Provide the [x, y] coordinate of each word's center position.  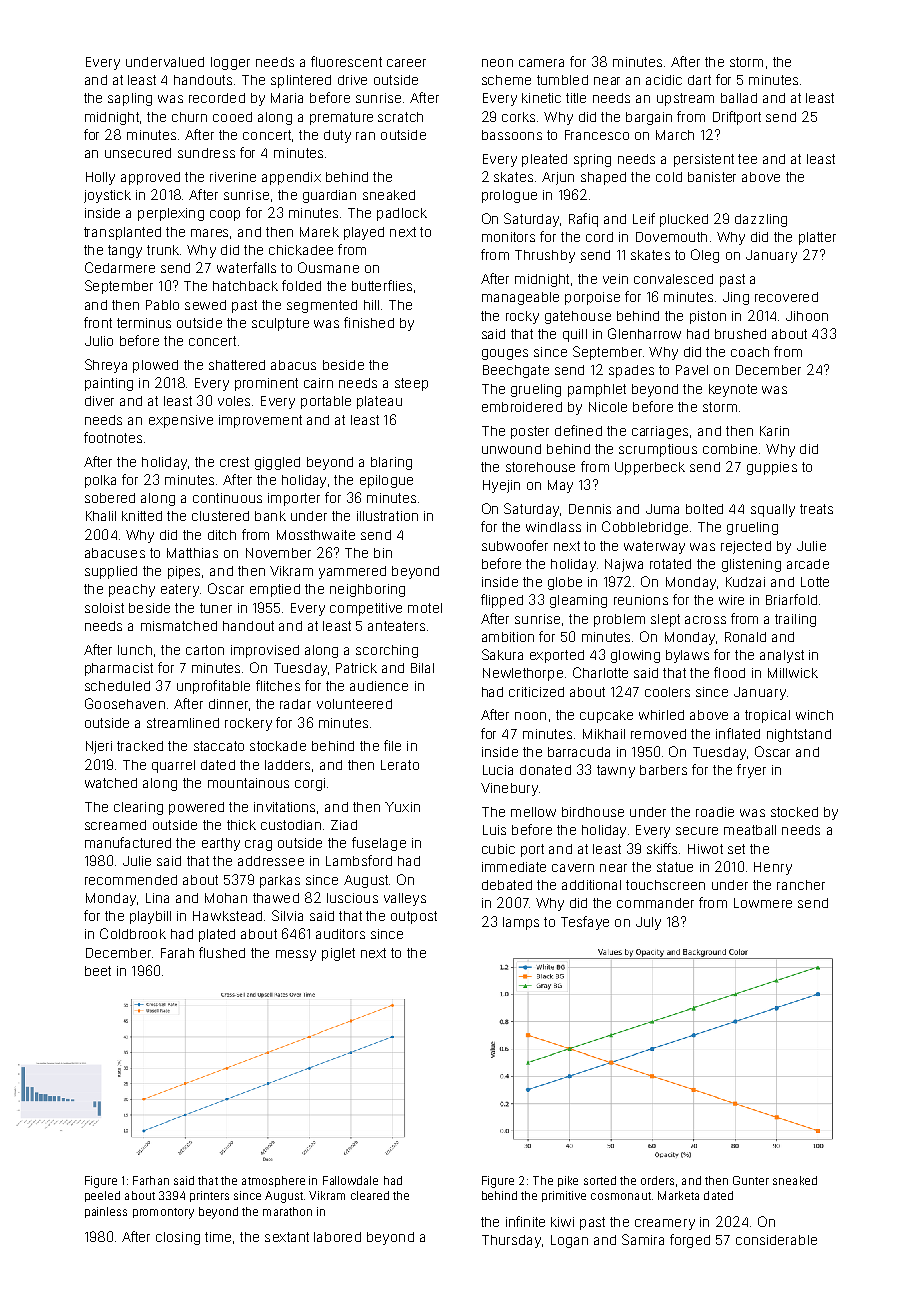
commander [655, 903]
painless [106, 1212]
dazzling [761, 220]
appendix [291, 178]
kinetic [541, 98]
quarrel [173, 766]
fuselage [379, 844]
